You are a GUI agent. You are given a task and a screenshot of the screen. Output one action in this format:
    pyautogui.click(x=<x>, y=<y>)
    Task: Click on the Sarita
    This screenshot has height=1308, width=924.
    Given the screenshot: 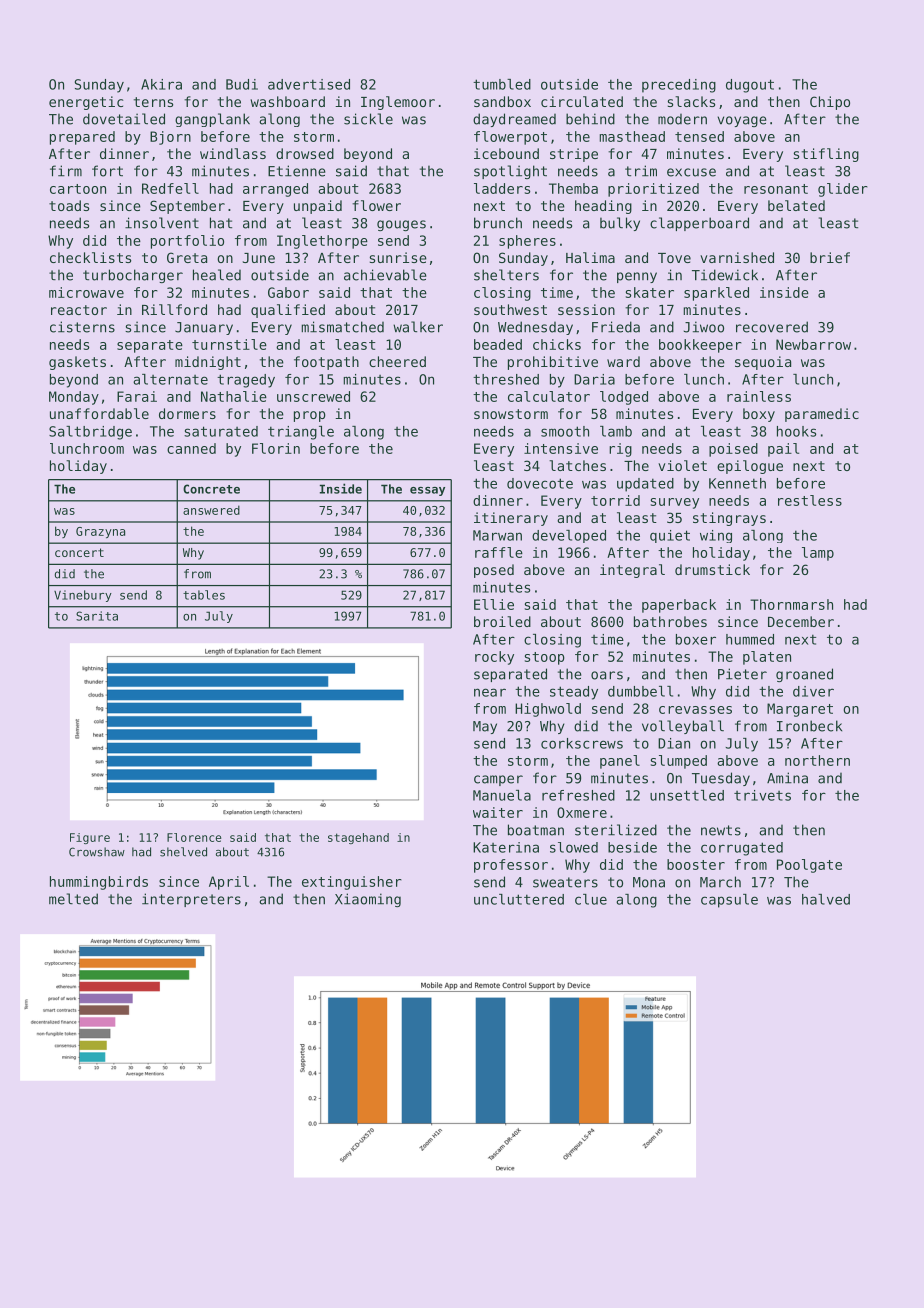 What is the action you would take?
    pyautogui.click(x=97, y=616)
